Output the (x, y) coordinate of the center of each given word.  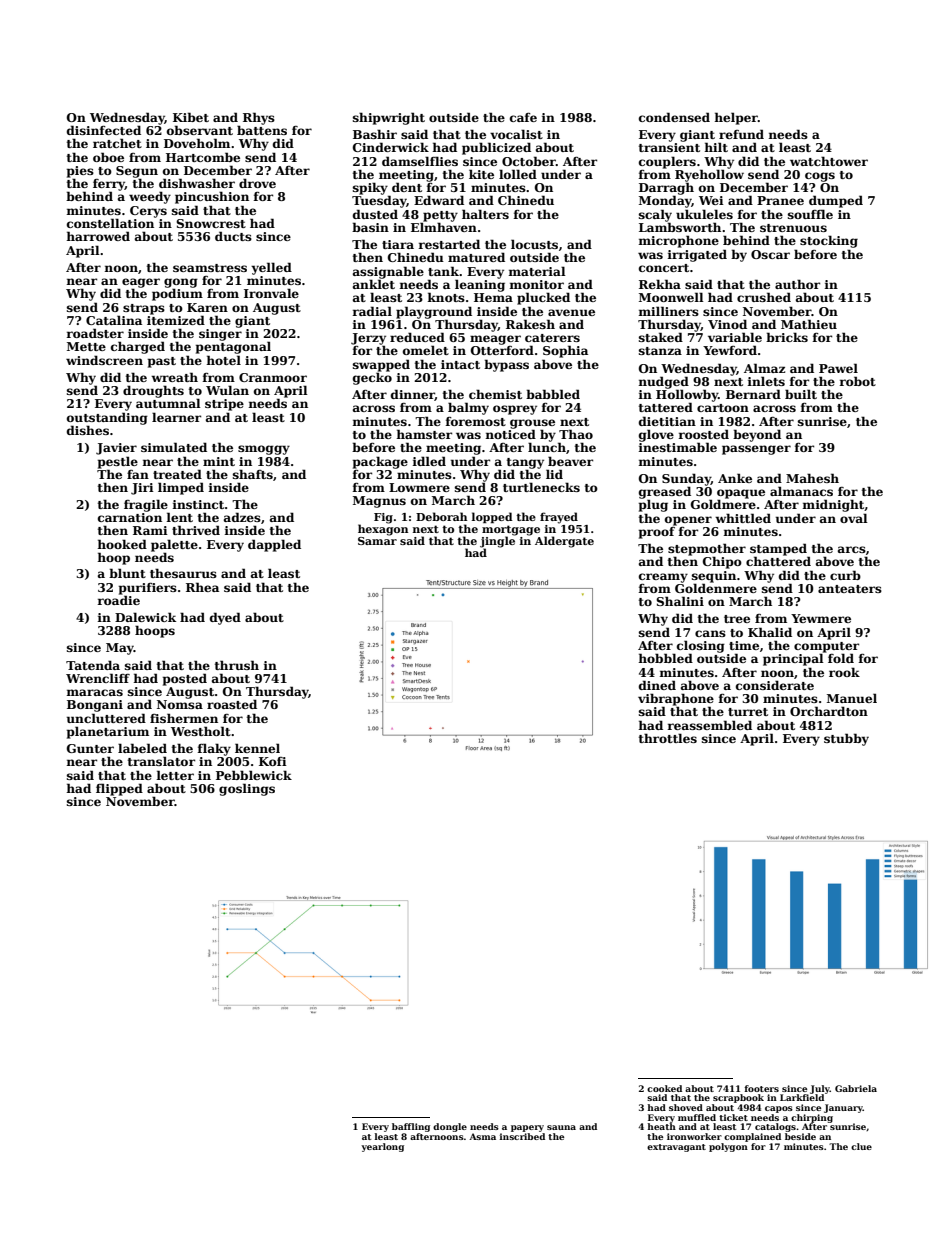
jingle (497, 542)
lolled (518, 174)
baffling (411, 1127)
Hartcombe (203, 157)
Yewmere (821, 618)
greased (665, 492)
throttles (668, 738)
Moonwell (671, 297)
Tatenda (93, 665)
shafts (253, 474)
